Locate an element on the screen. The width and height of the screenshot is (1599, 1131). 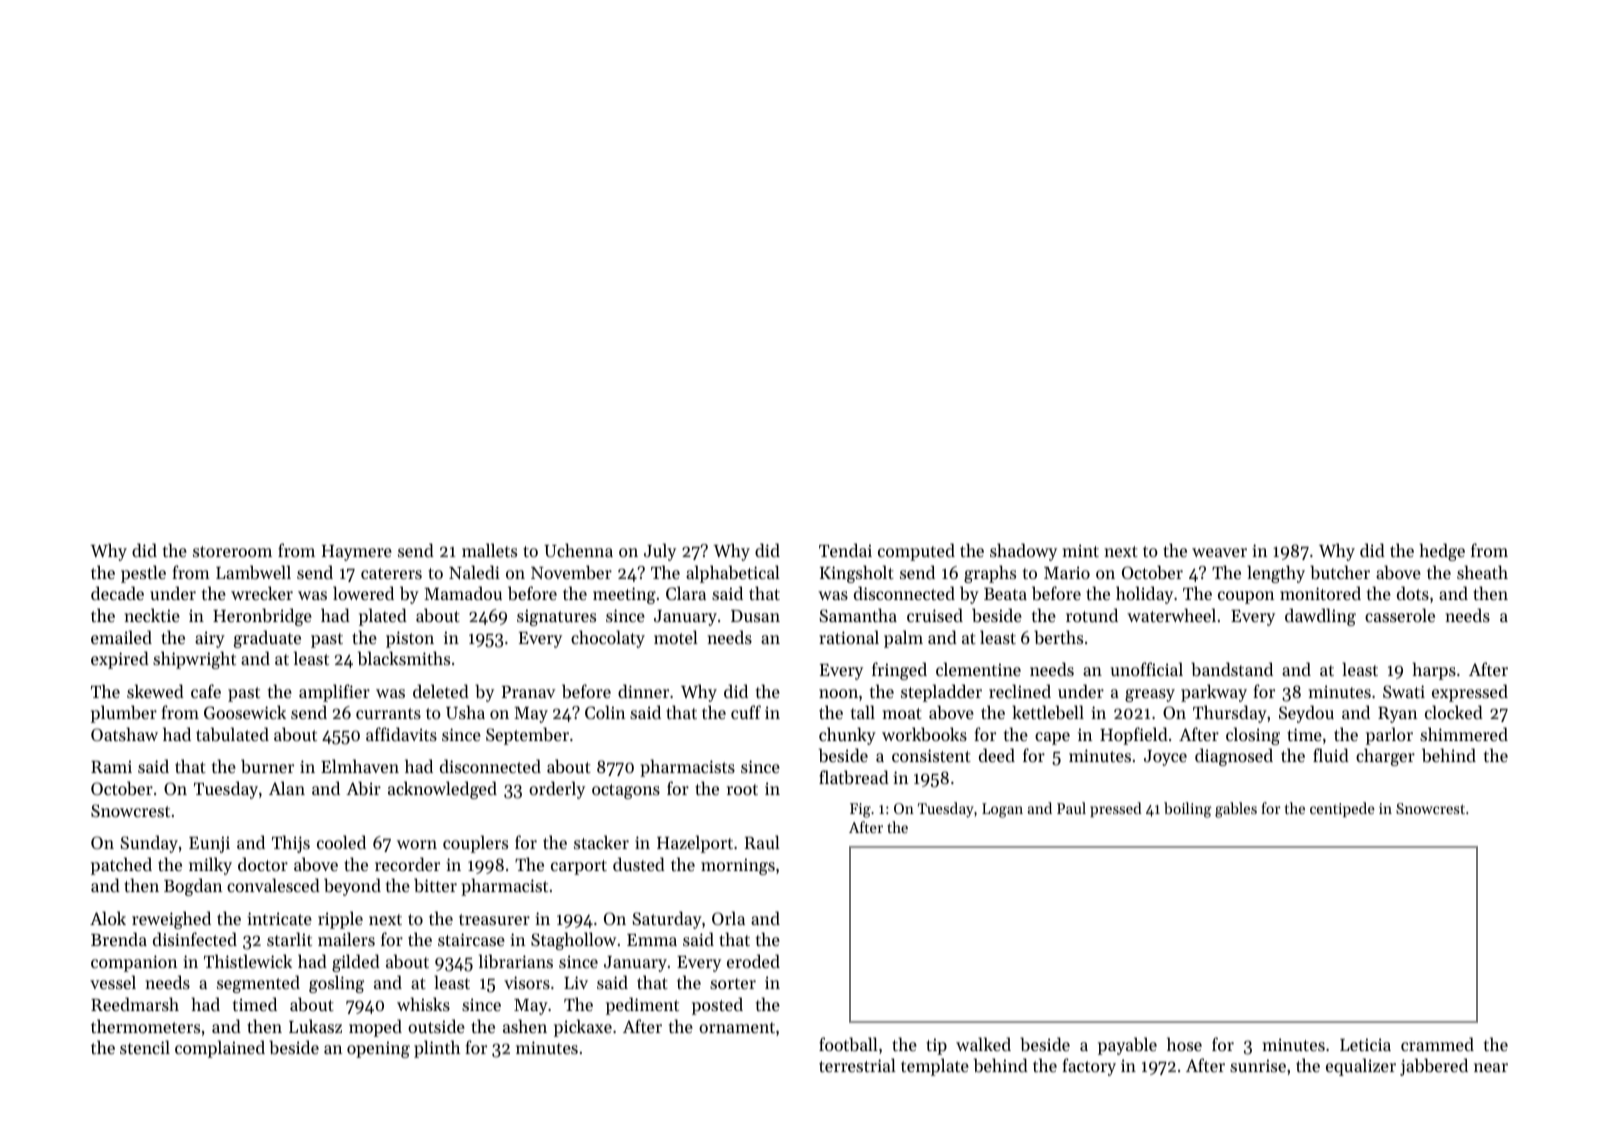
dusted is located at coordinates (639, 864).
